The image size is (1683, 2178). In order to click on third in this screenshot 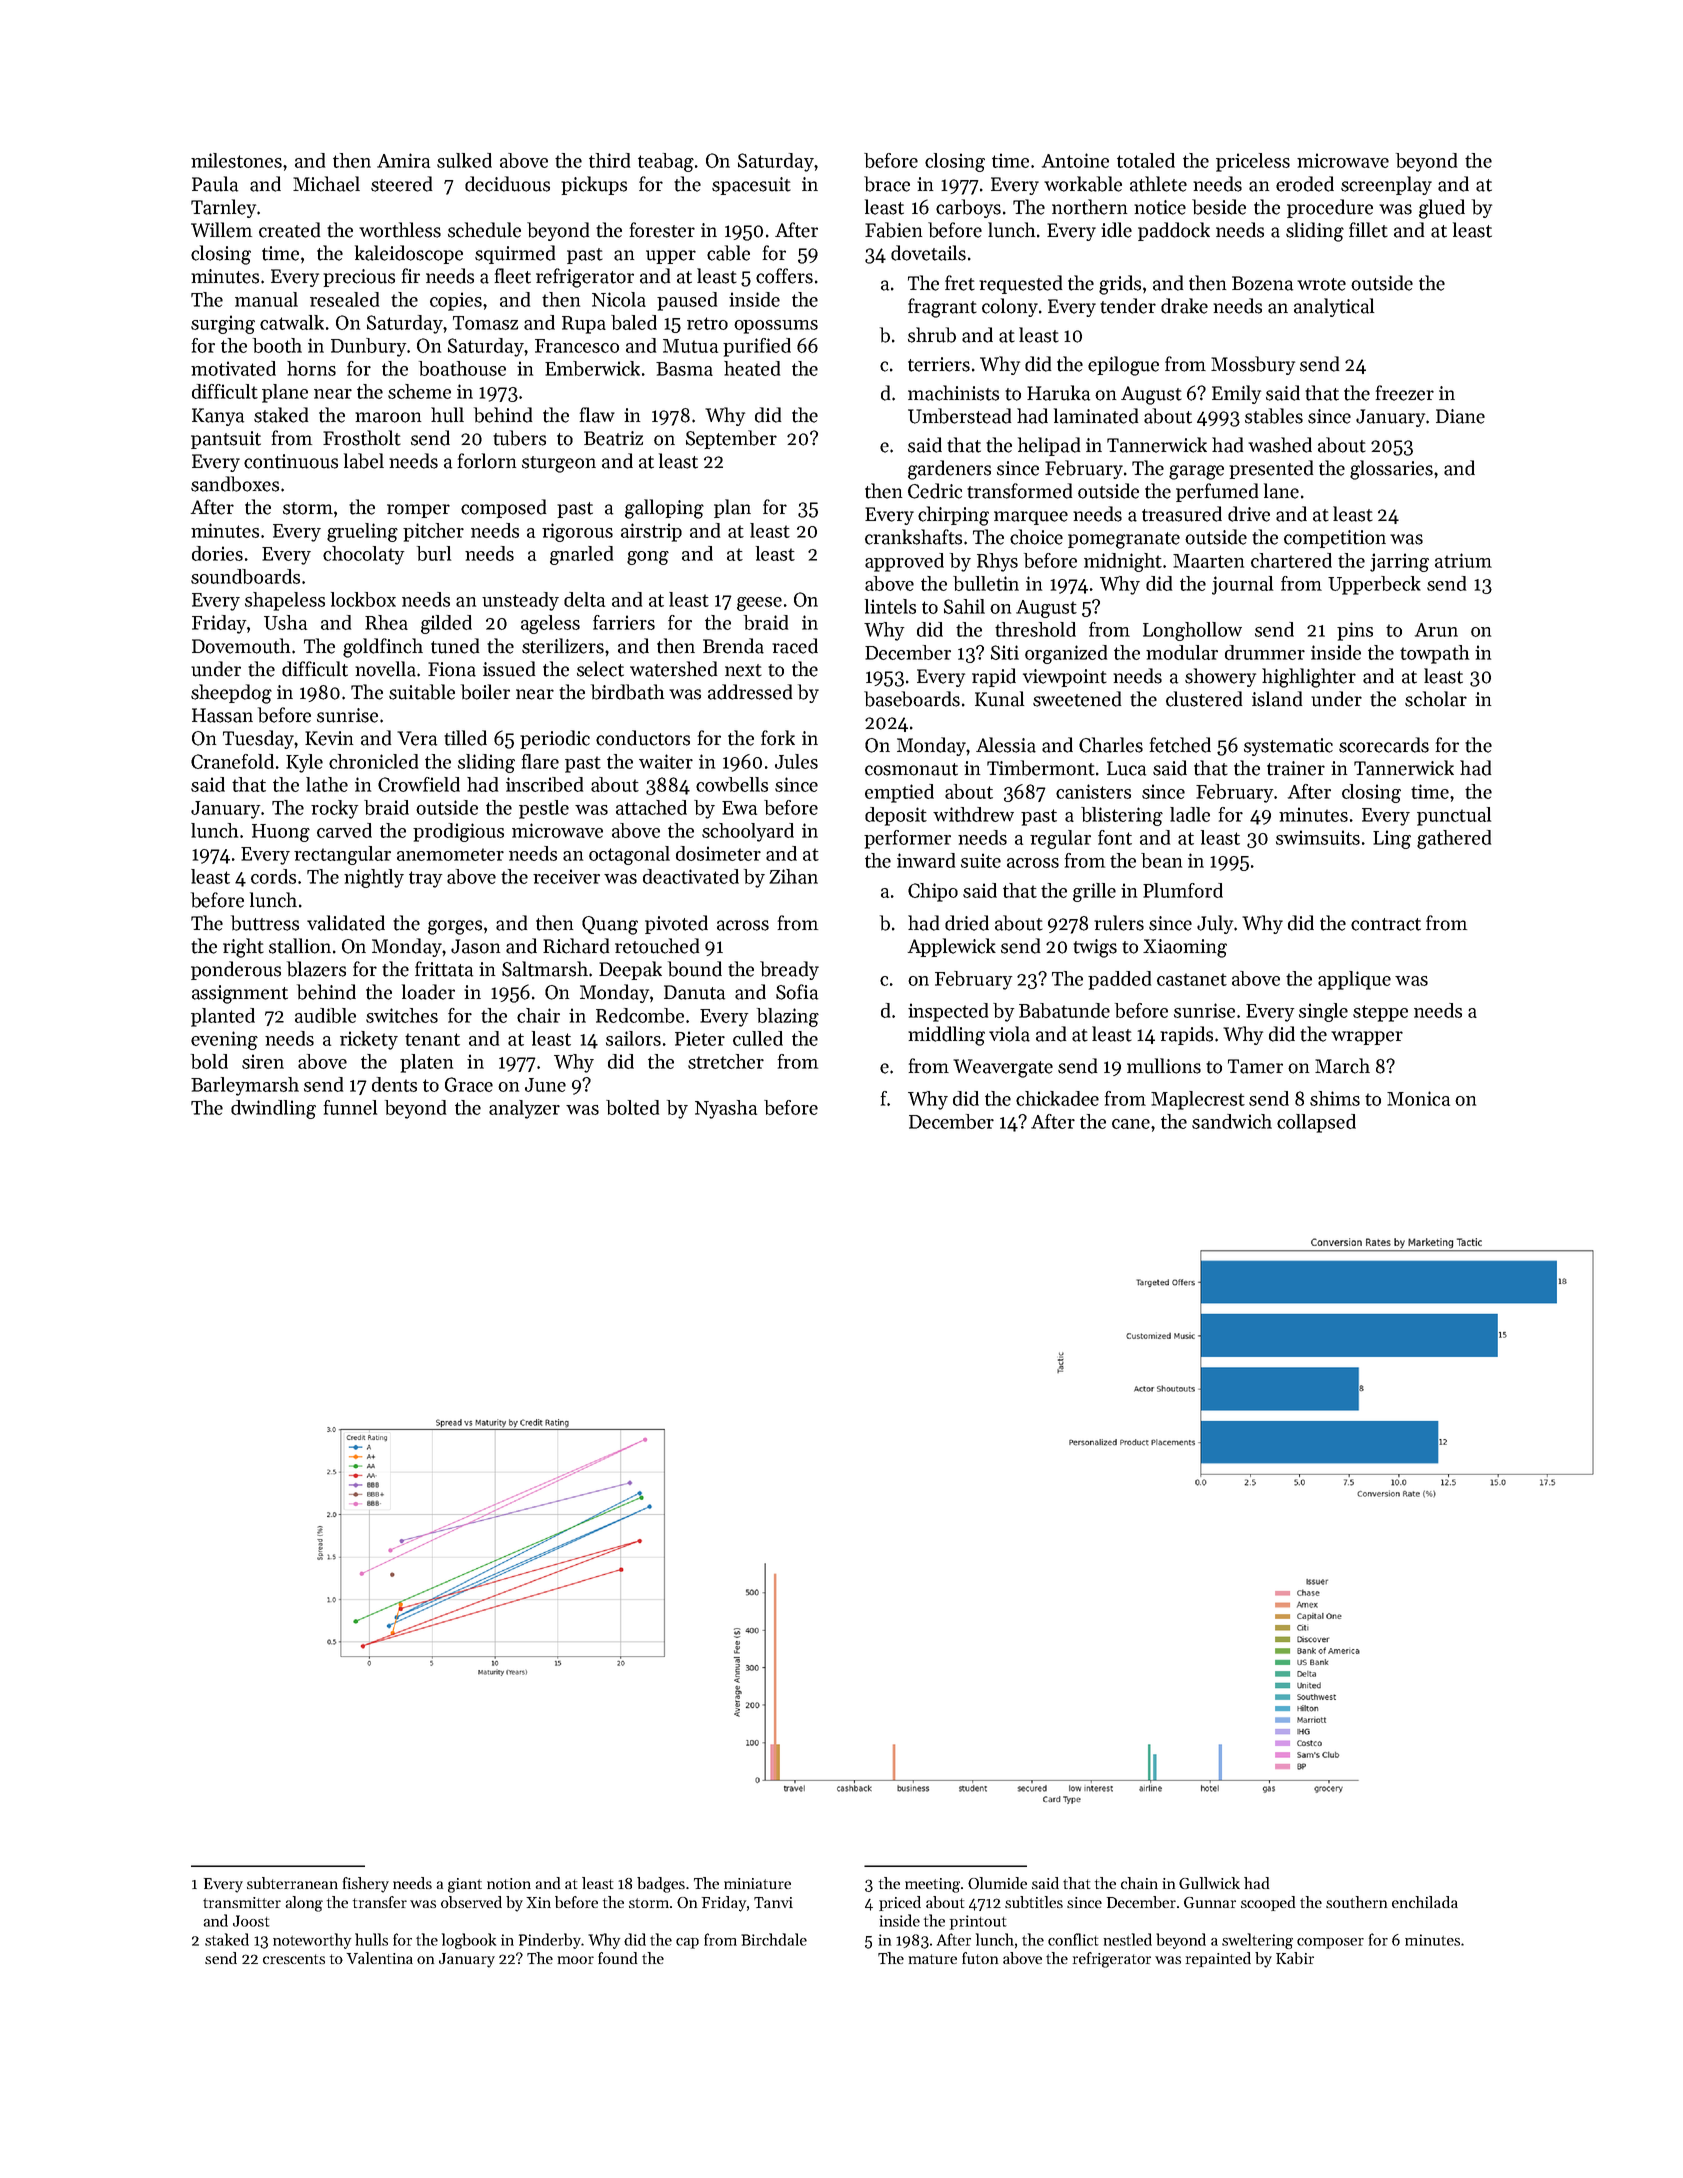, I will do `click(609, 160)`.
